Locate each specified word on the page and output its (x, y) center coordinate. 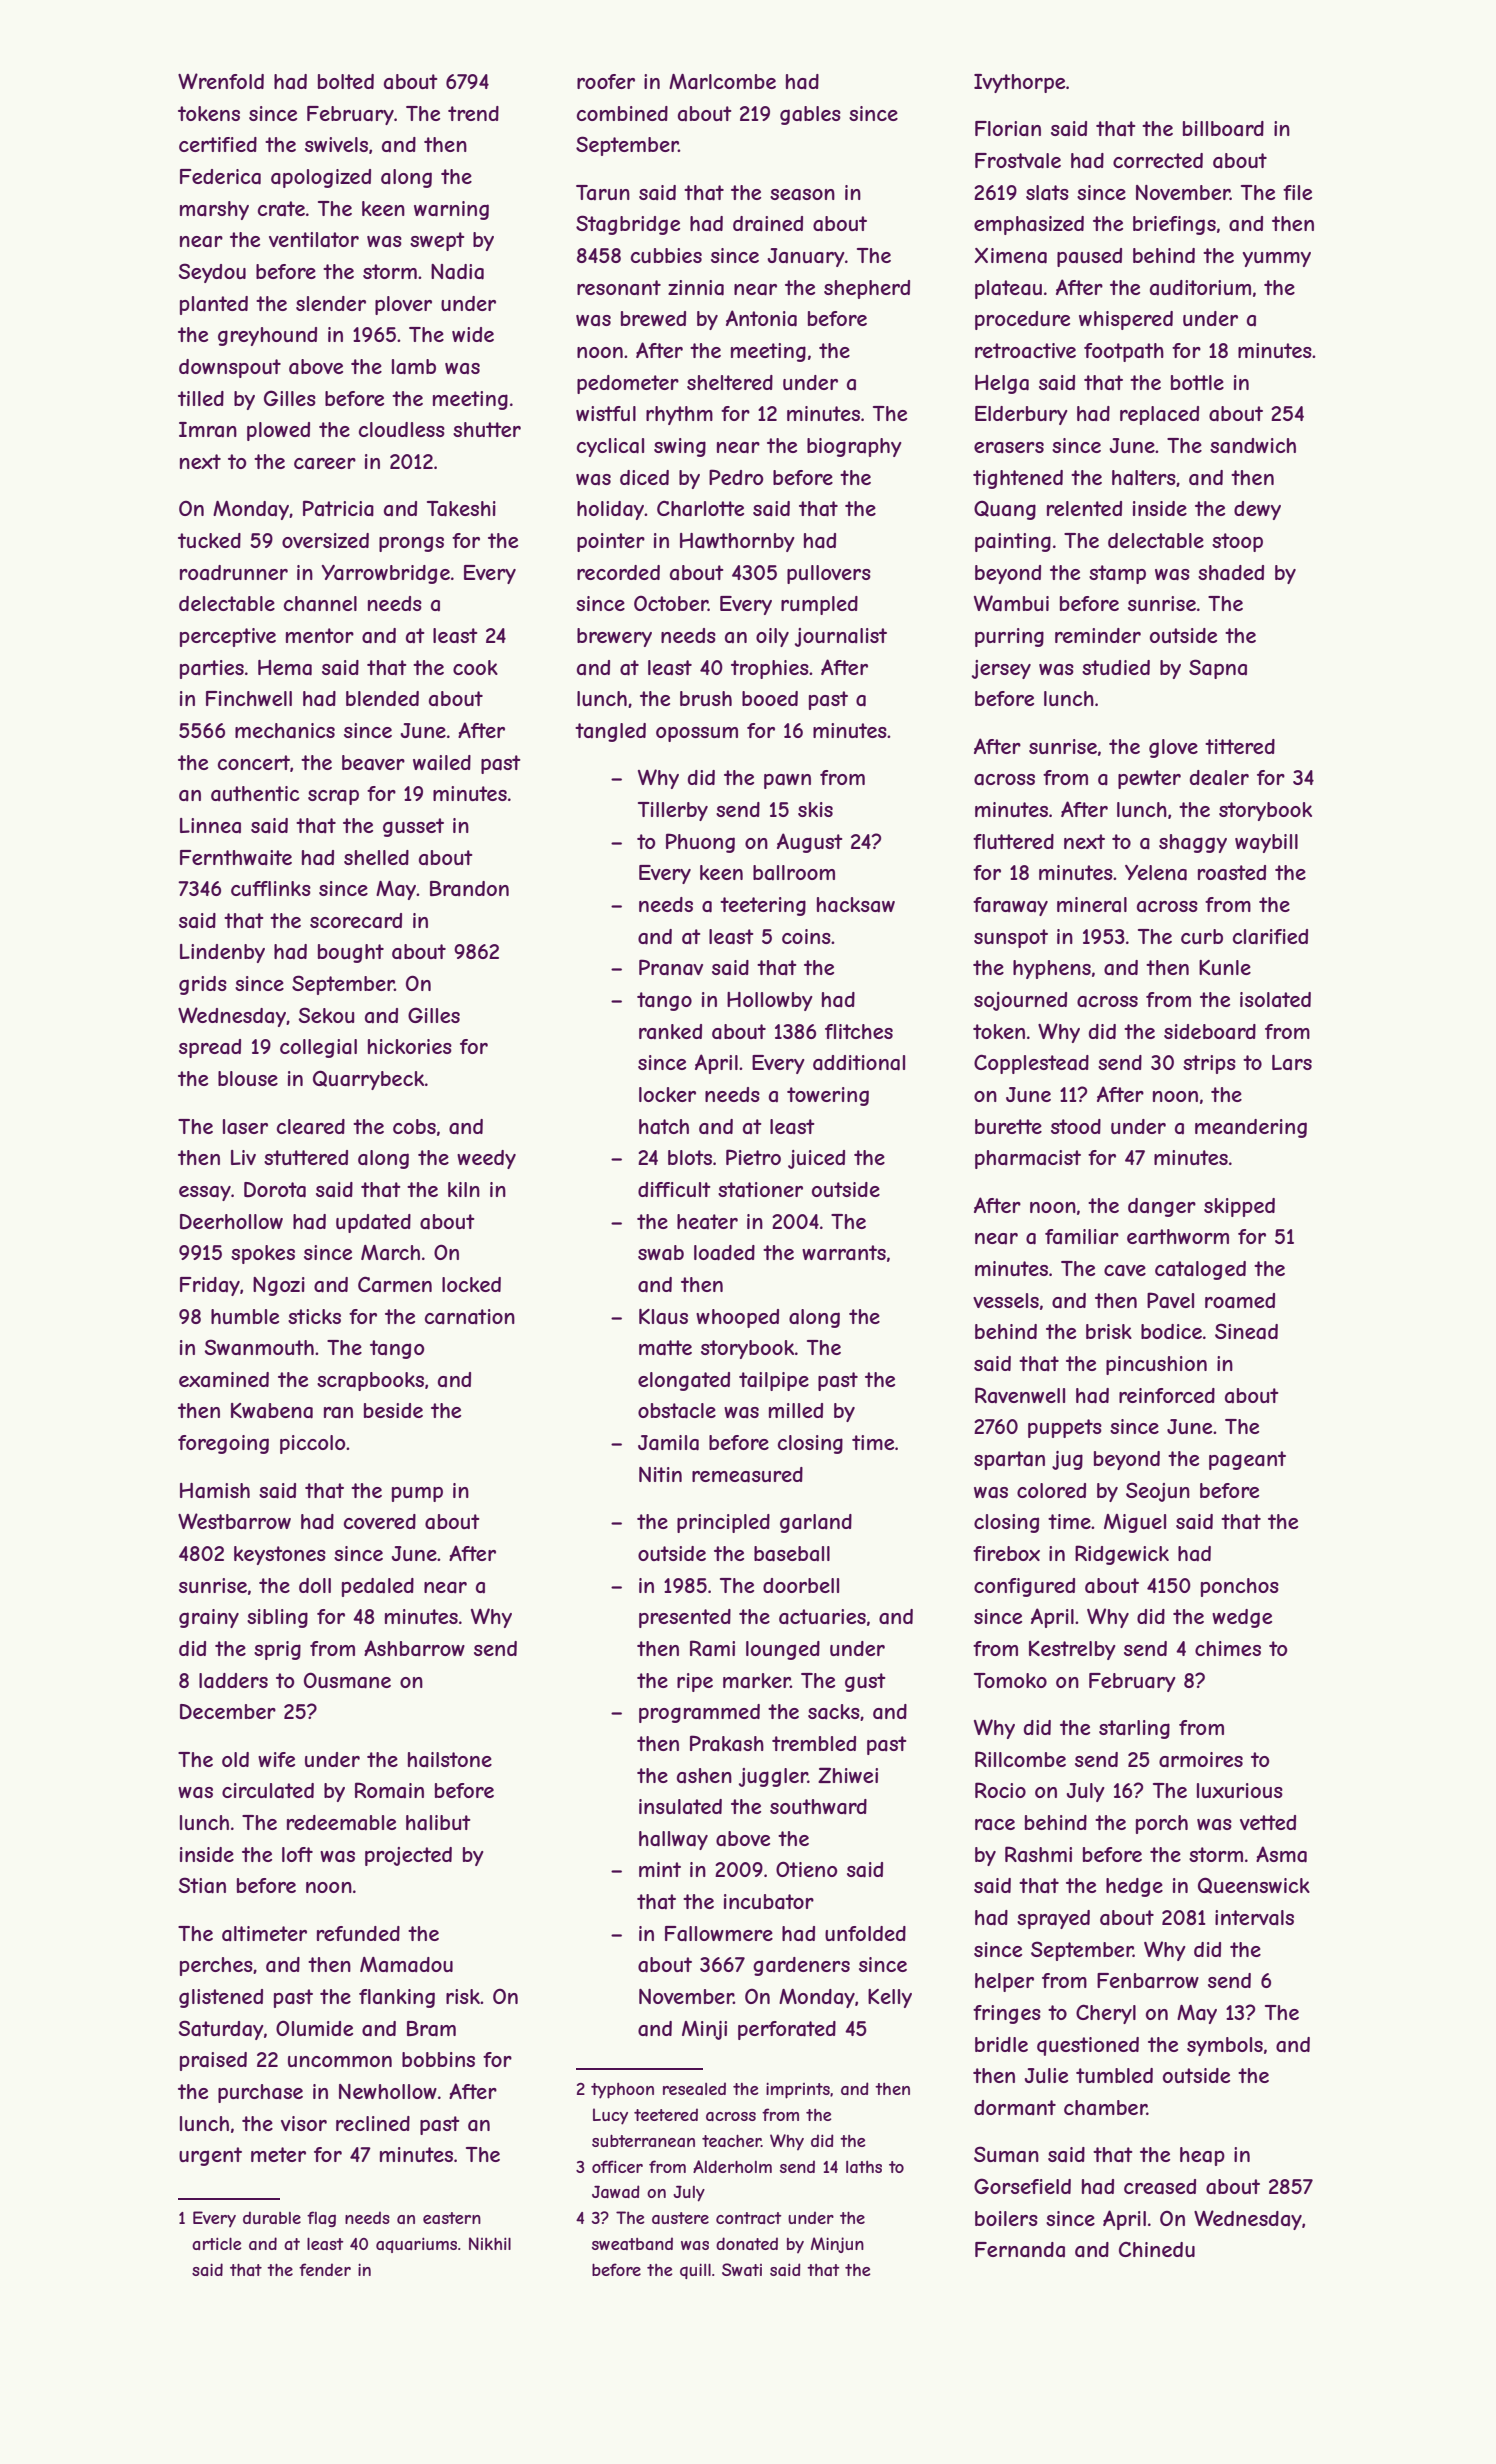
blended (382, 698)
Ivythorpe (1019, 83)
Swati (742, 2269)
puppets (1065, 1428)
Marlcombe (722, 82)
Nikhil (490, 2243)
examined (224, 1380)
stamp (1117, 574)
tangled (610, 732)
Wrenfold (221, 81)
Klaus (663, 1317)
